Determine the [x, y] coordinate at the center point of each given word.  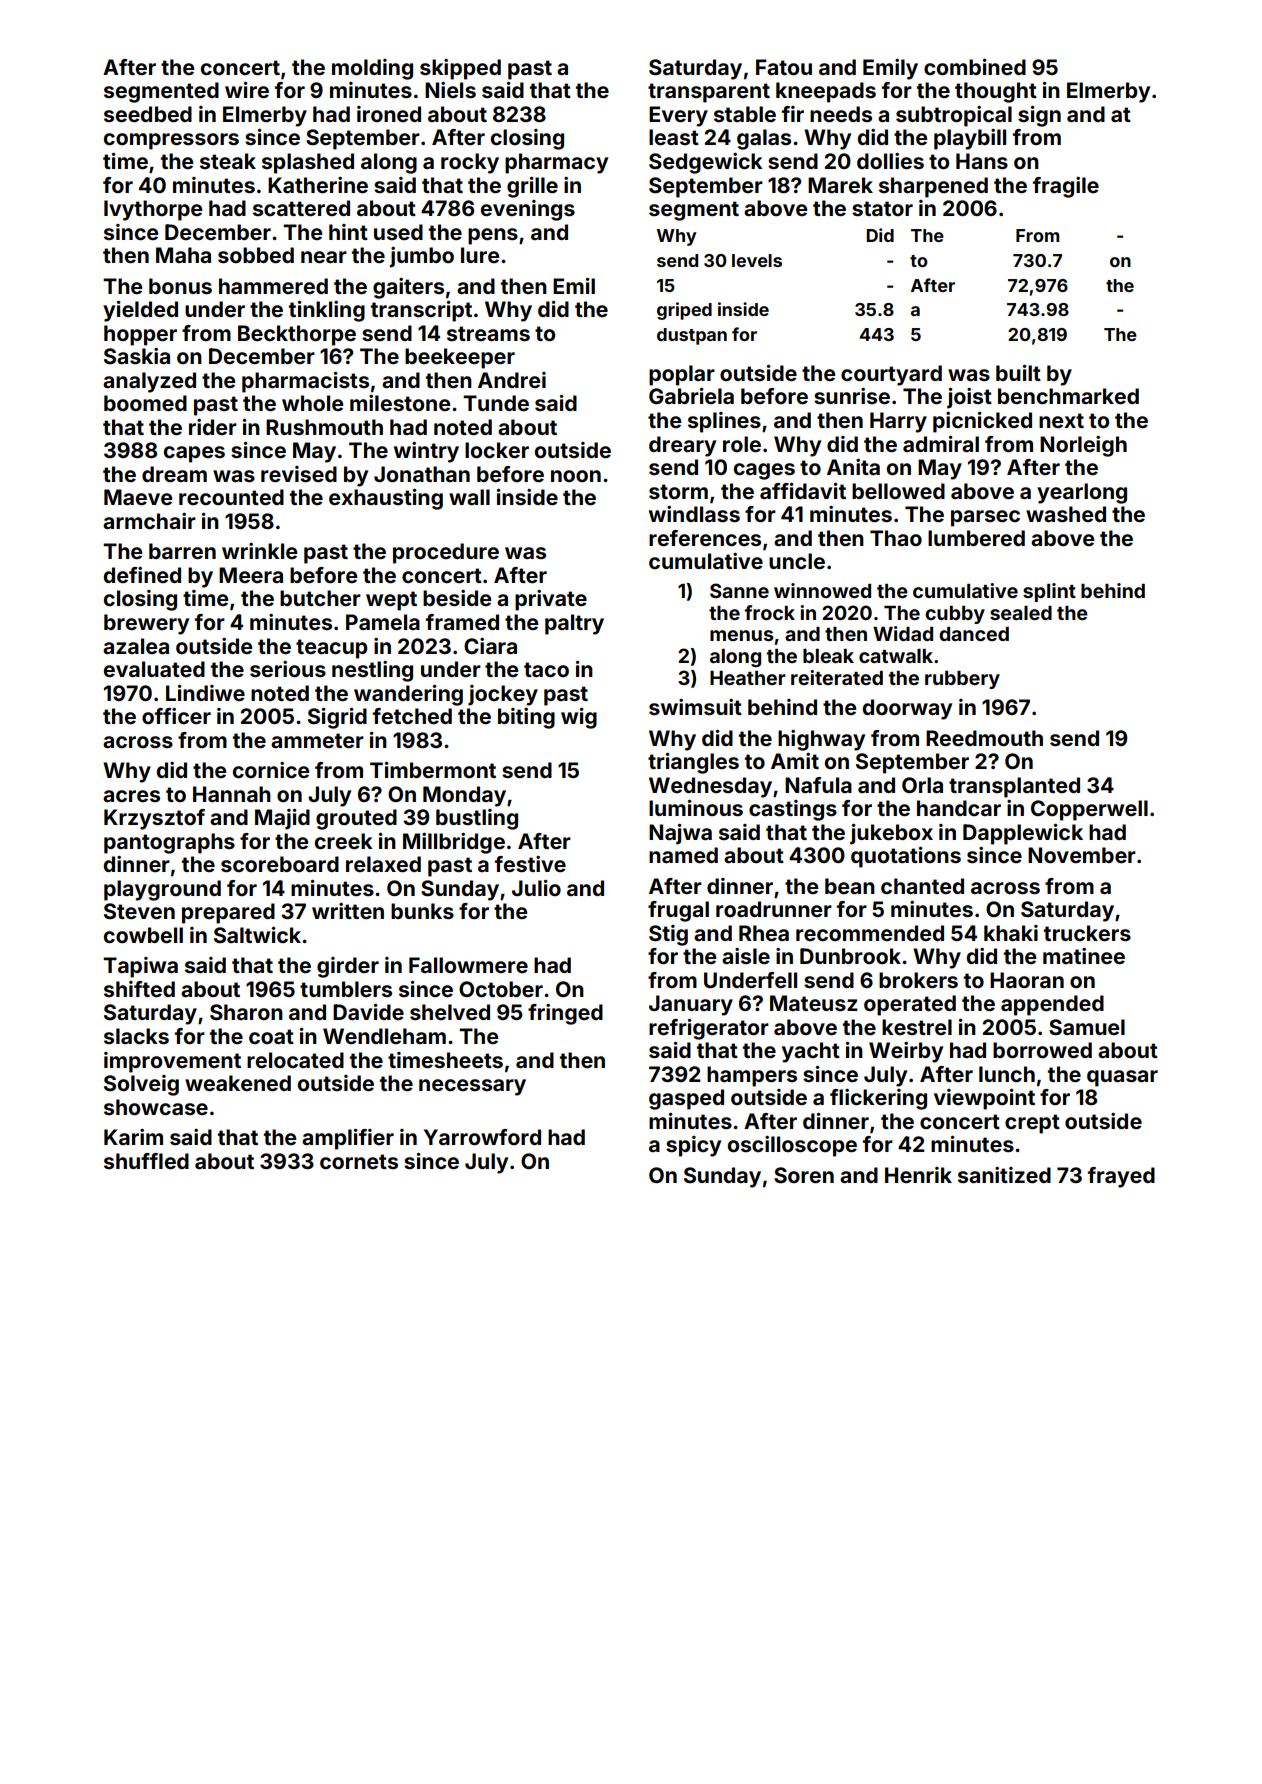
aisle [746, 956]
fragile [1066, 187]
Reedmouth [984, 738]
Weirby [906, 1052]
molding [372, 69]
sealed [1021, 613]
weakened [238, 1083]
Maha [183, 255]
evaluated [154, 669]
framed [462, 622]
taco [546, 669]
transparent [709, 93]
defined [142, 575]
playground [162, 890]
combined [975, 67]
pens [493, 236]
